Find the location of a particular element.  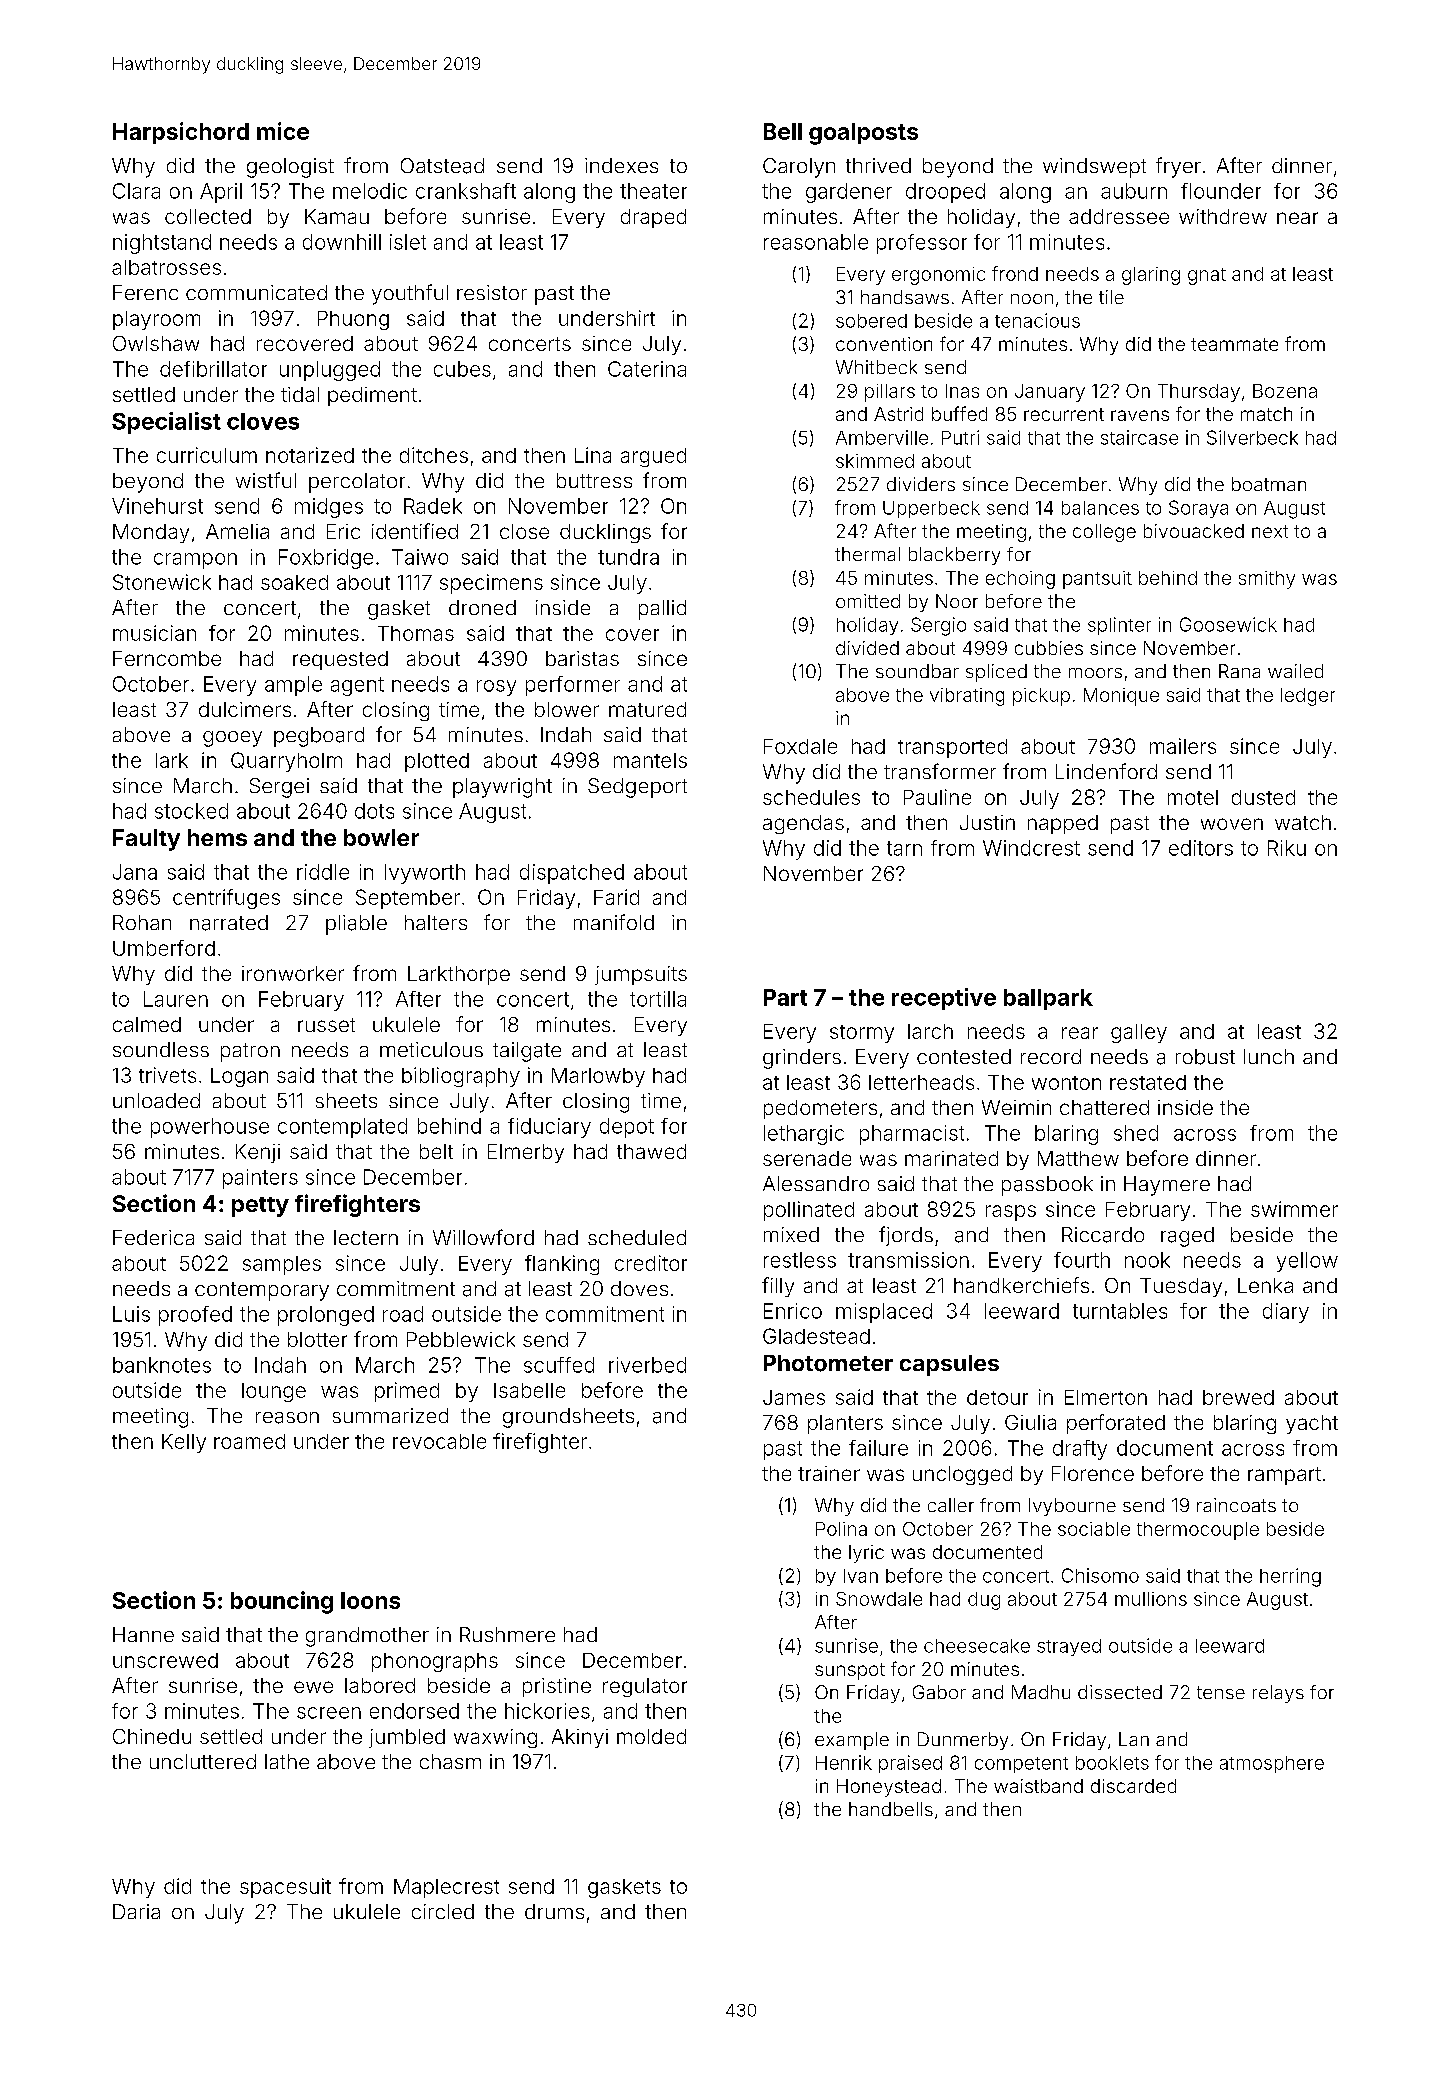

Sergei is located at coordinates (279, 788).
